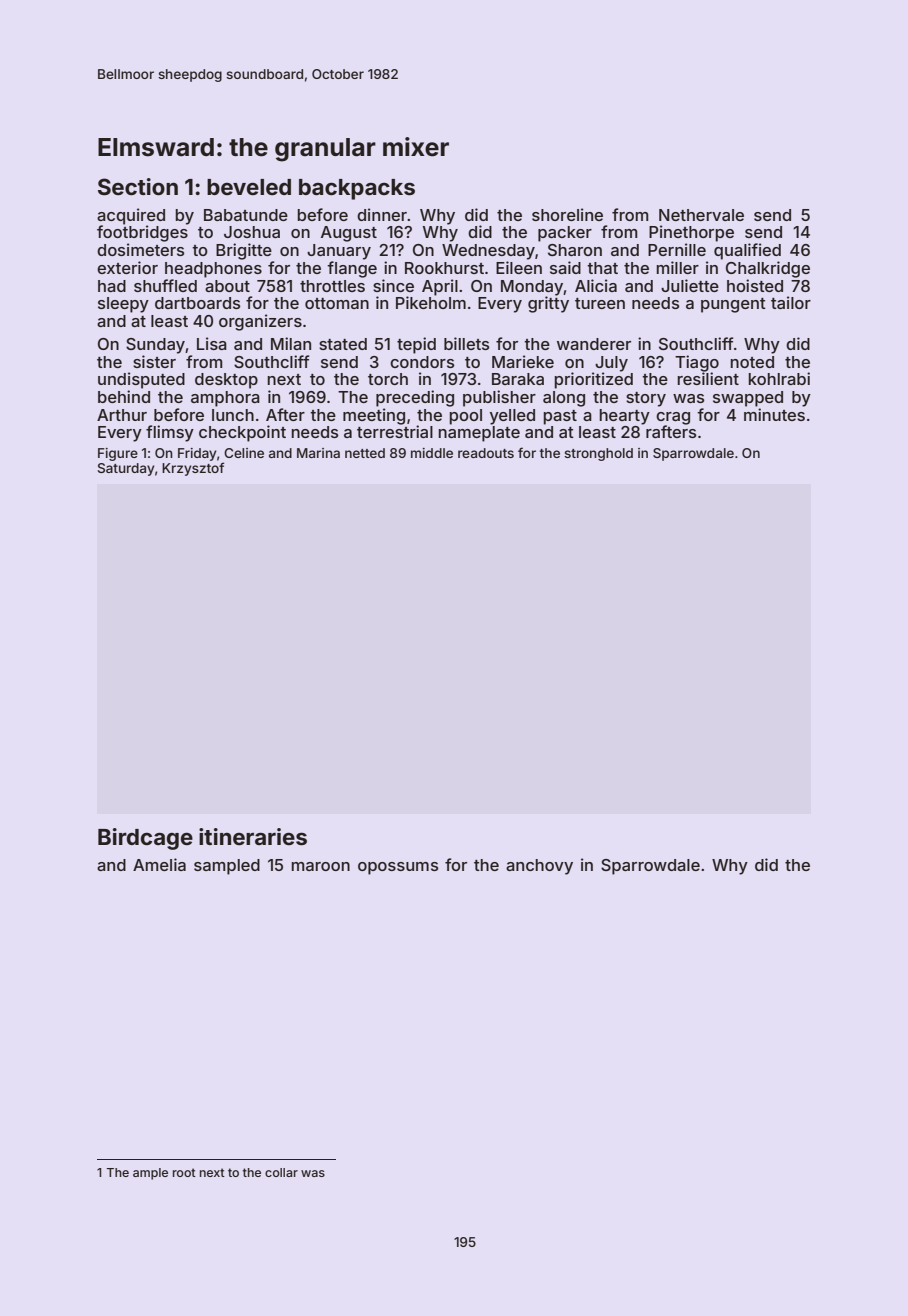  I want to click on anchovy, so click(539, 867).
